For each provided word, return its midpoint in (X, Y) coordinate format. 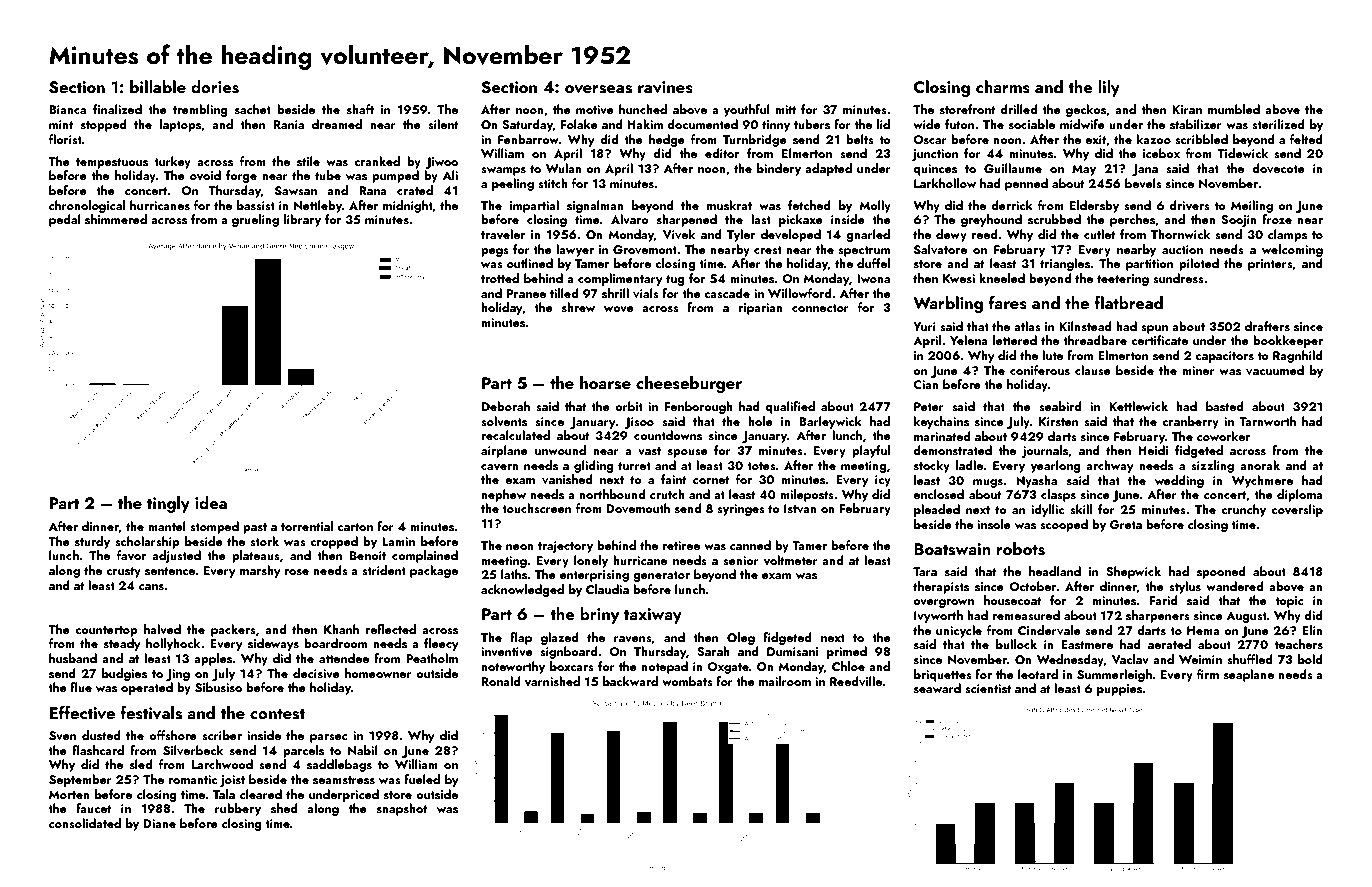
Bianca (67, 109)
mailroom (785, 681)
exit (1095, 139)
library (302, 220)
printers (1270, 265)
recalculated (515, 435)
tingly (168, 504)
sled (141, 764)
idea (211, 502)
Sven (62, 736)
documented (702, 124)
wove (619, 309)
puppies (1119, 690)
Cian (926, 384)
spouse (688, 453)
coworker (1223, 436)
